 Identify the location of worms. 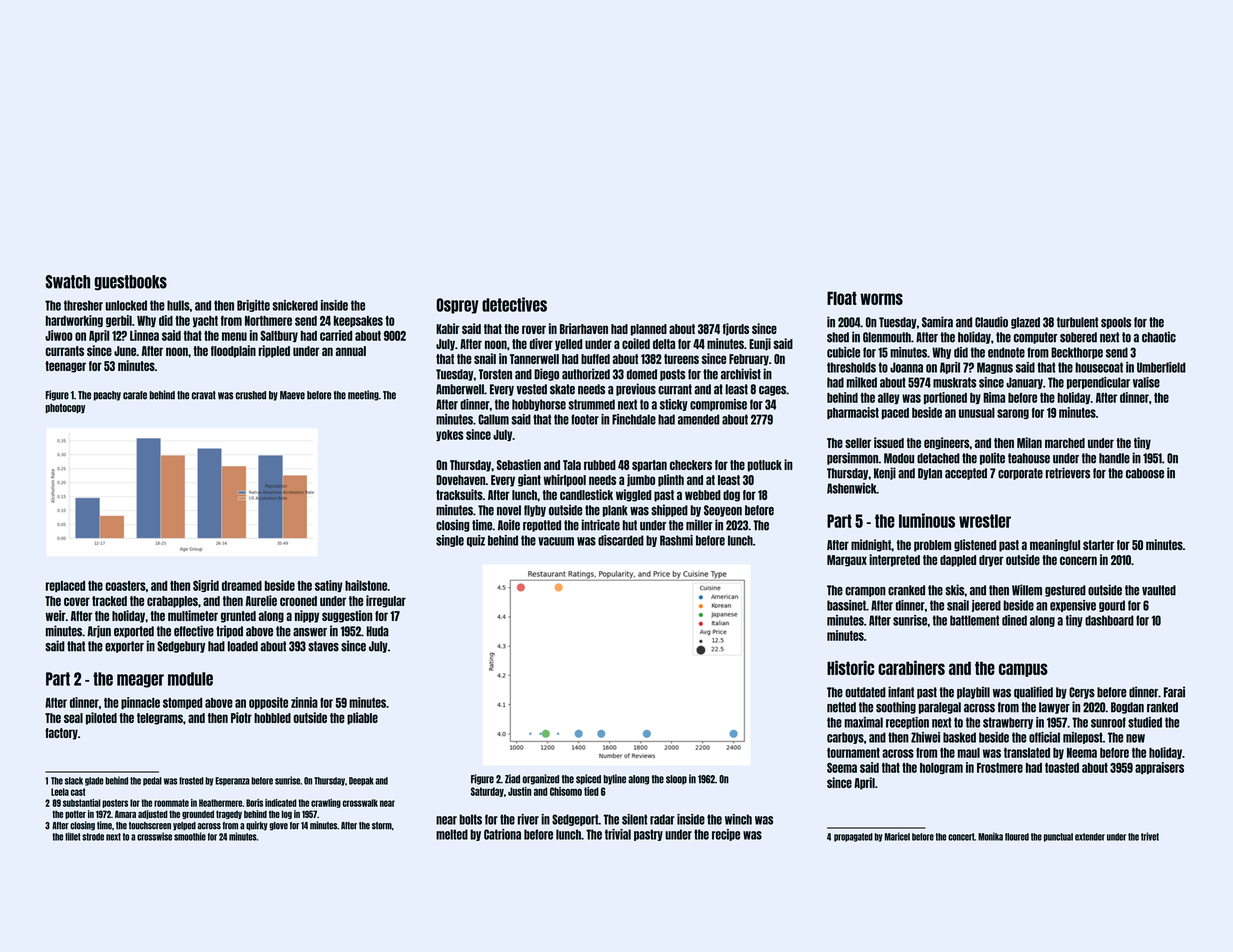
(881, 299).
